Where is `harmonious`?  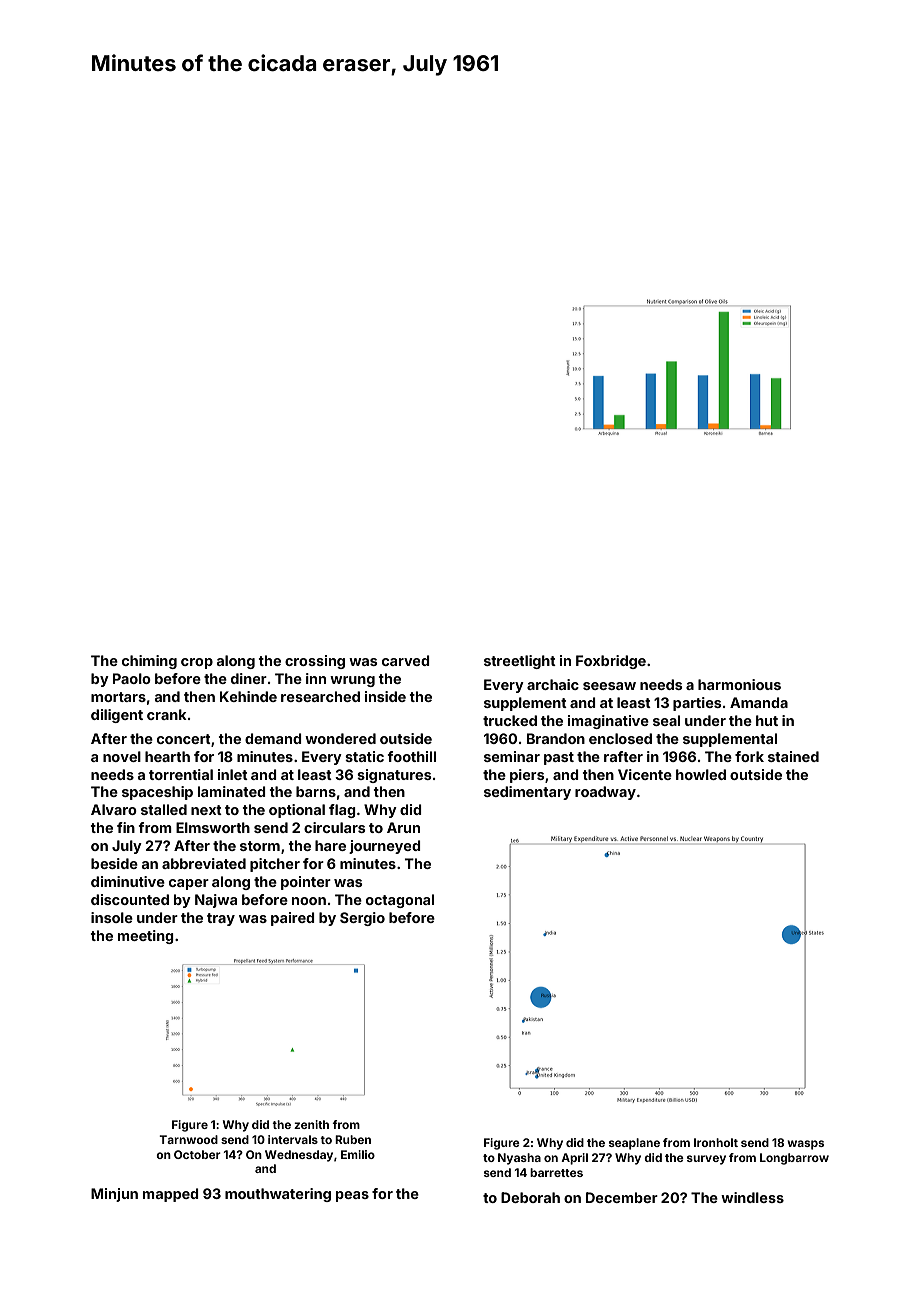
harmonious is located at coordinates (739, 684).
